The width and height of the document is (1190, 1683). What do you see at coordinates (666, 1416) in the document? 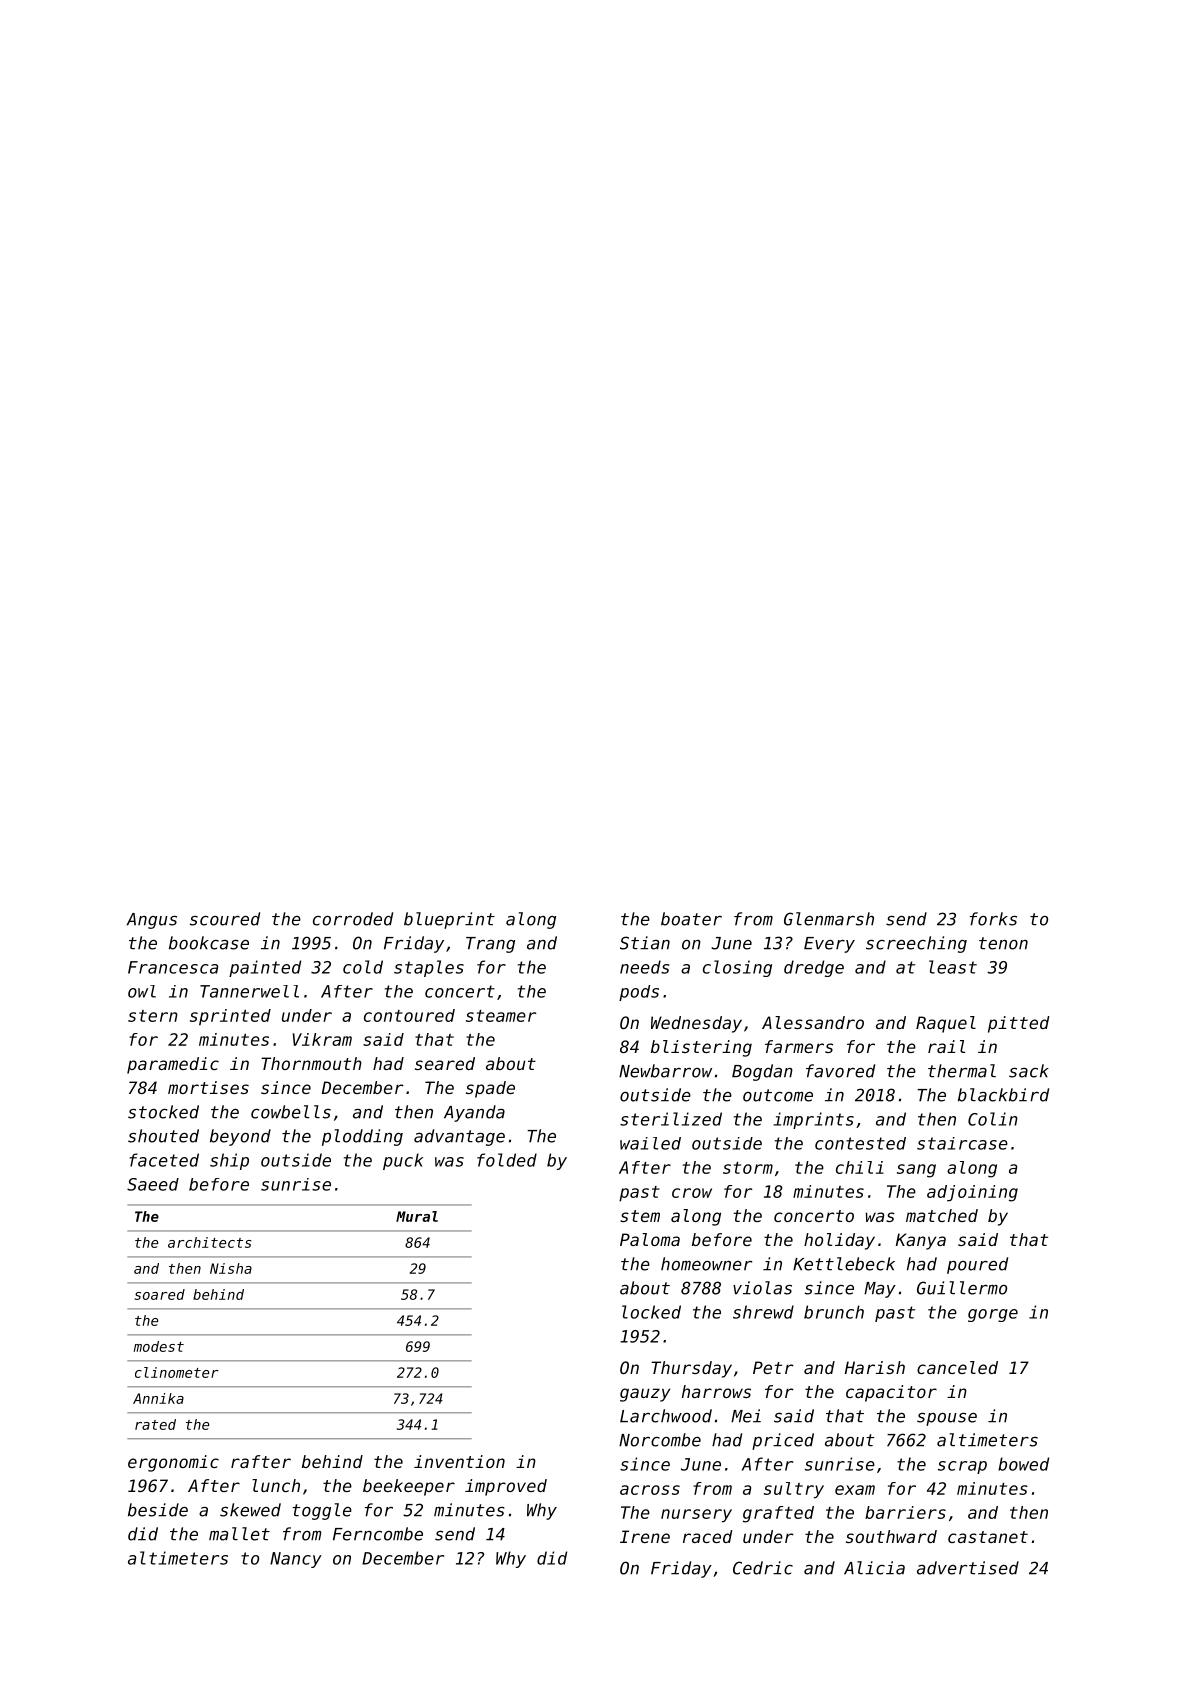
I see `Larchwood` at bounding box center [666, 1416].
